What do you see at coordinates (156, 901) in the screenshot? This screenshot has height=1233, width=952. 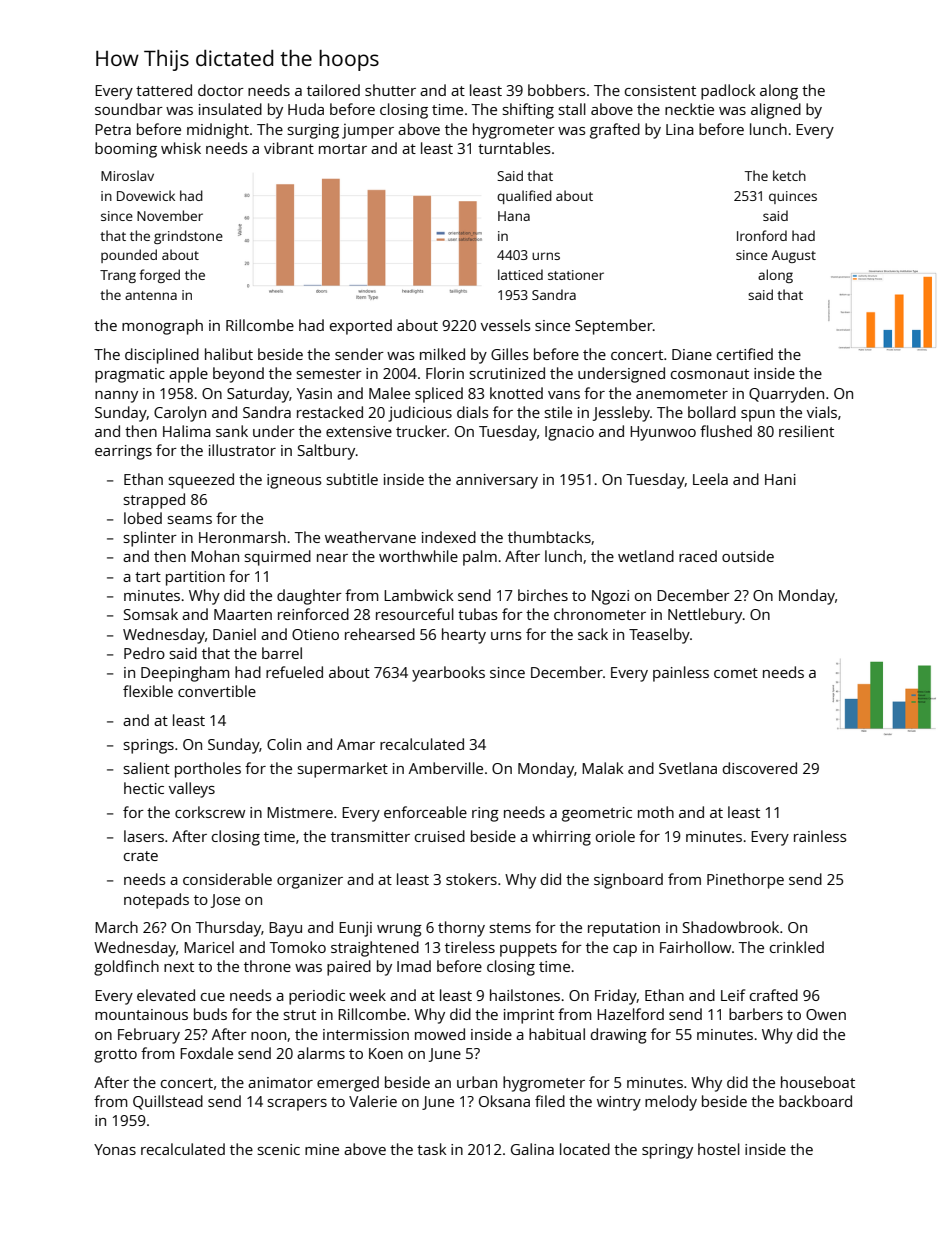 I see `notepads` at bounding box center [156, 901].
